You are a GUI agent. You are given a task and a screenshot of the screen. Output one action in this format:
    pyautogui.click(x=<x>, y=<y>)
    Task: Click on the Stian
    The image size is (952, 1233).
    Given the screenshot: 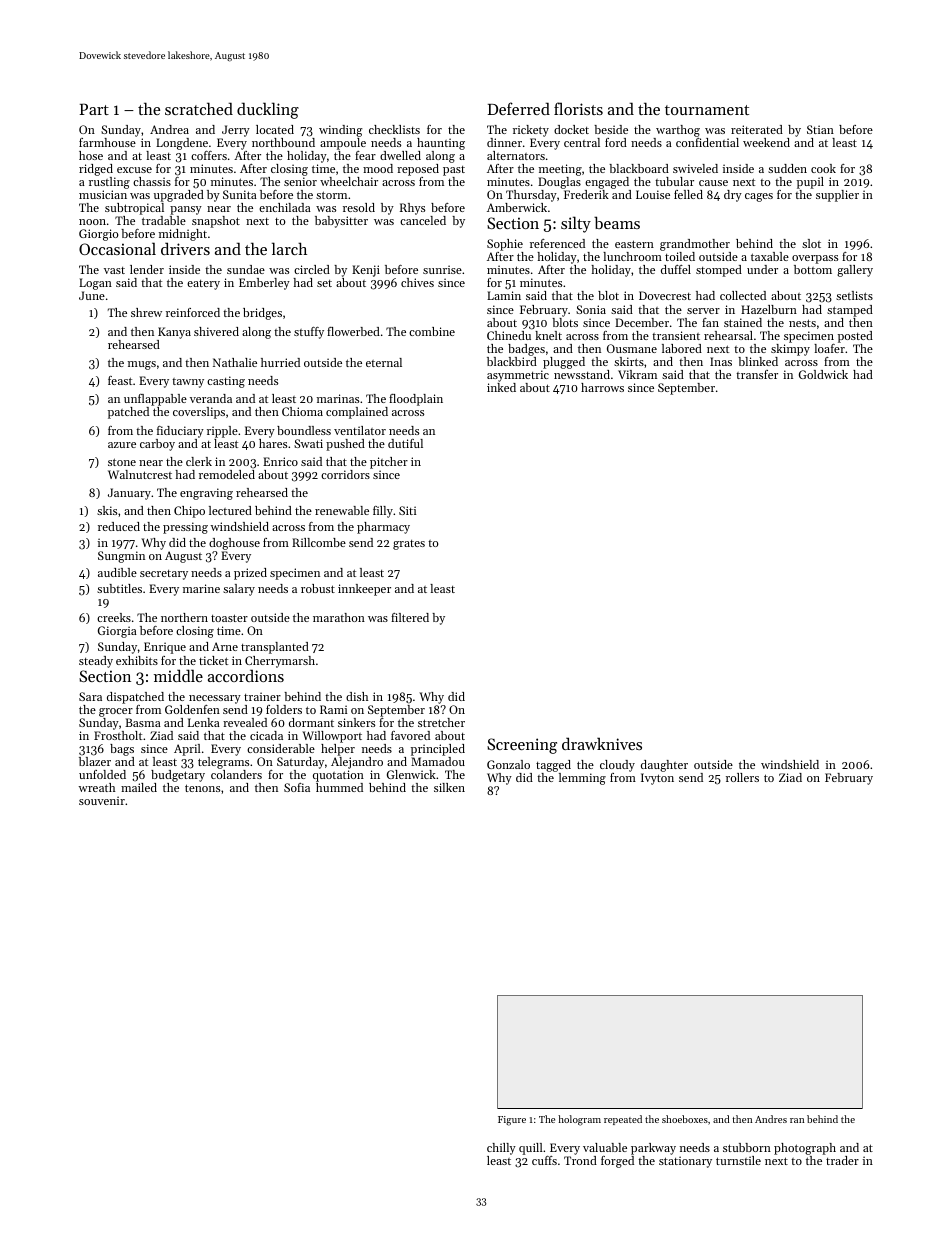 What is the action you would take?
    pyautogui.click(x=820, y=129)
